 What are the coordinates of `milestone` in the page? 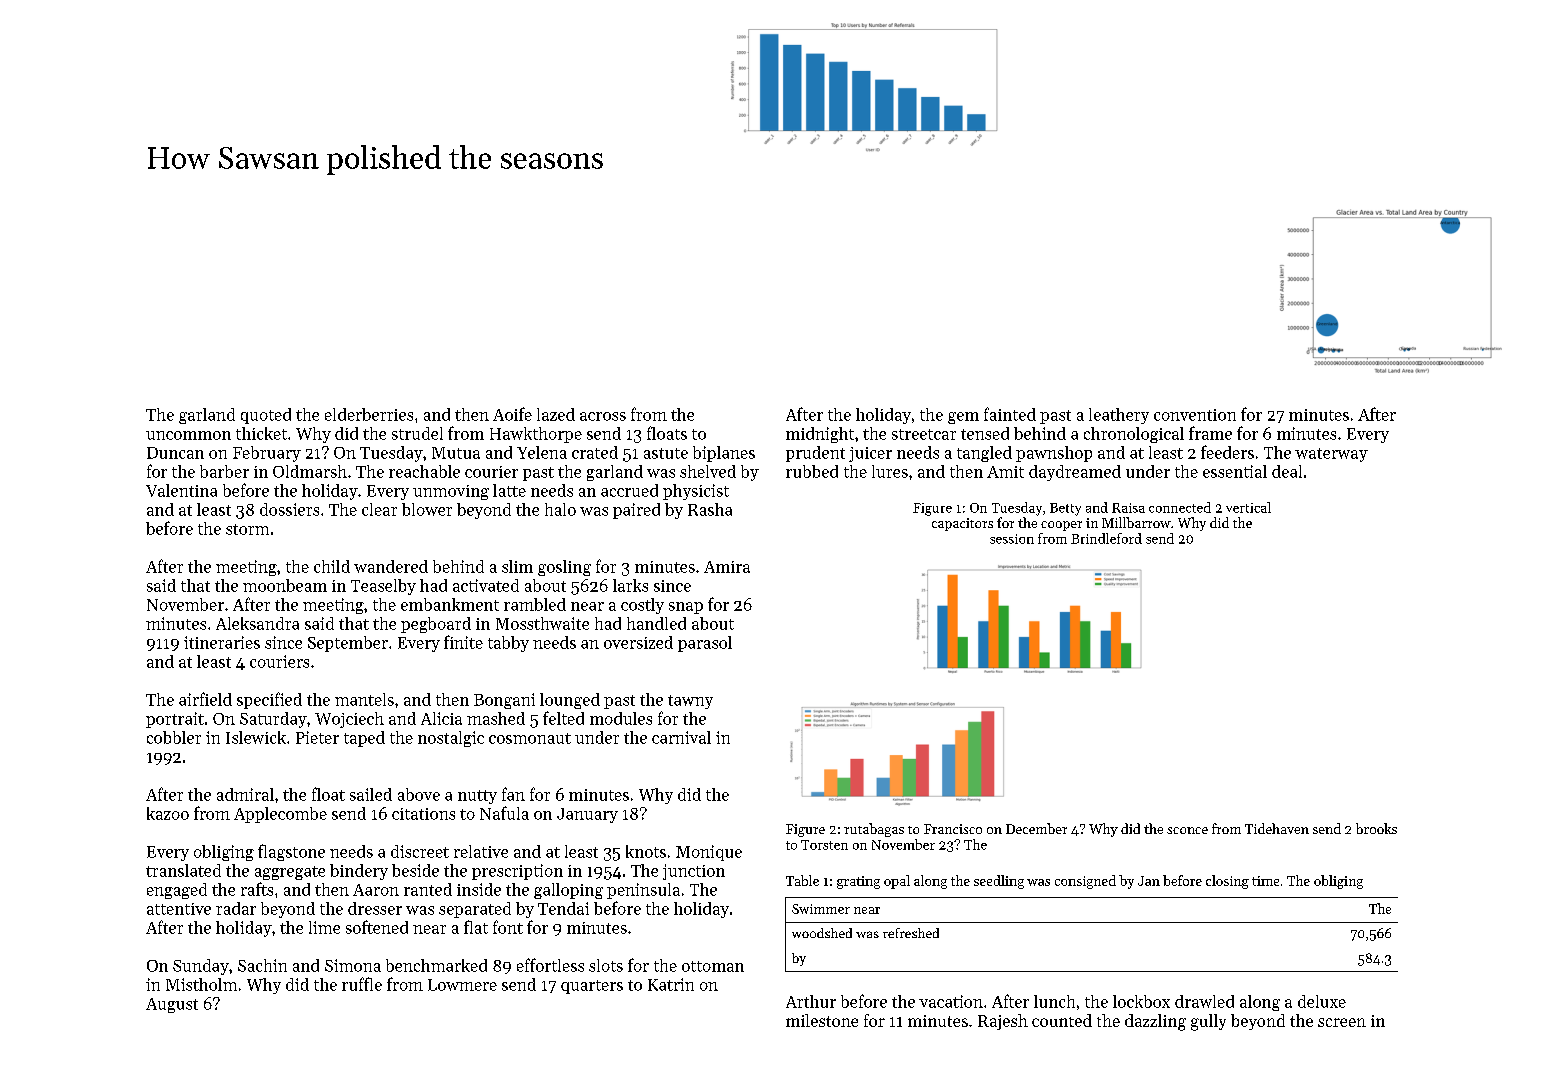 It's located at (822, 1020).
